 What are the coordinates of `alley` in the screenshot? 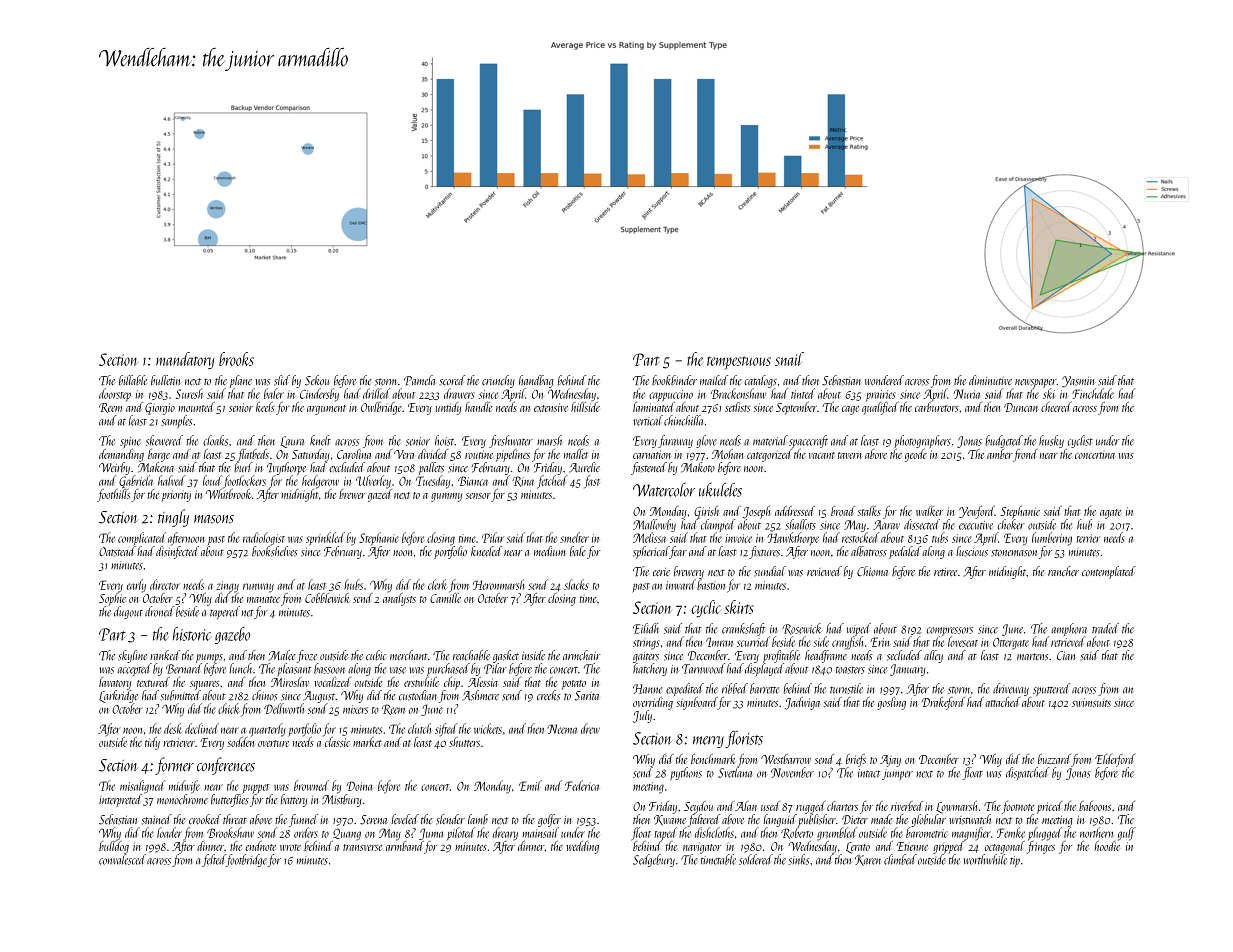 It's located at (933, 656).
